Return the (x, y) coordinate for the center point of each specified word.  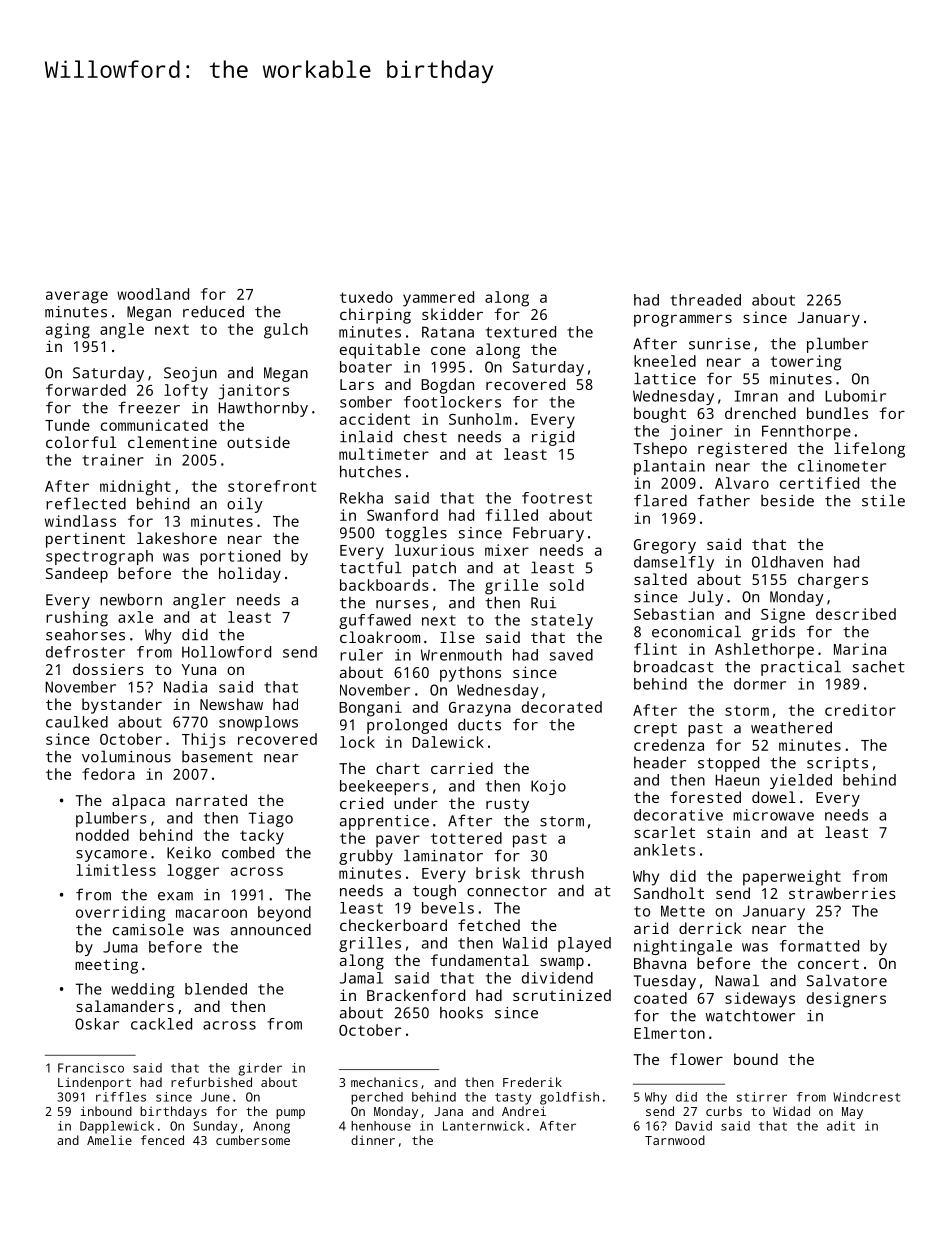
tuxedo (366, 297)
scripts (837, 764)
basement (217, 757)
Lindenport (94, 1083)
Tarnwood (675, 1140)
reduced (213, 311)
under (416, 803)
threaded (705, 300)
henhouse (381, 1126)
